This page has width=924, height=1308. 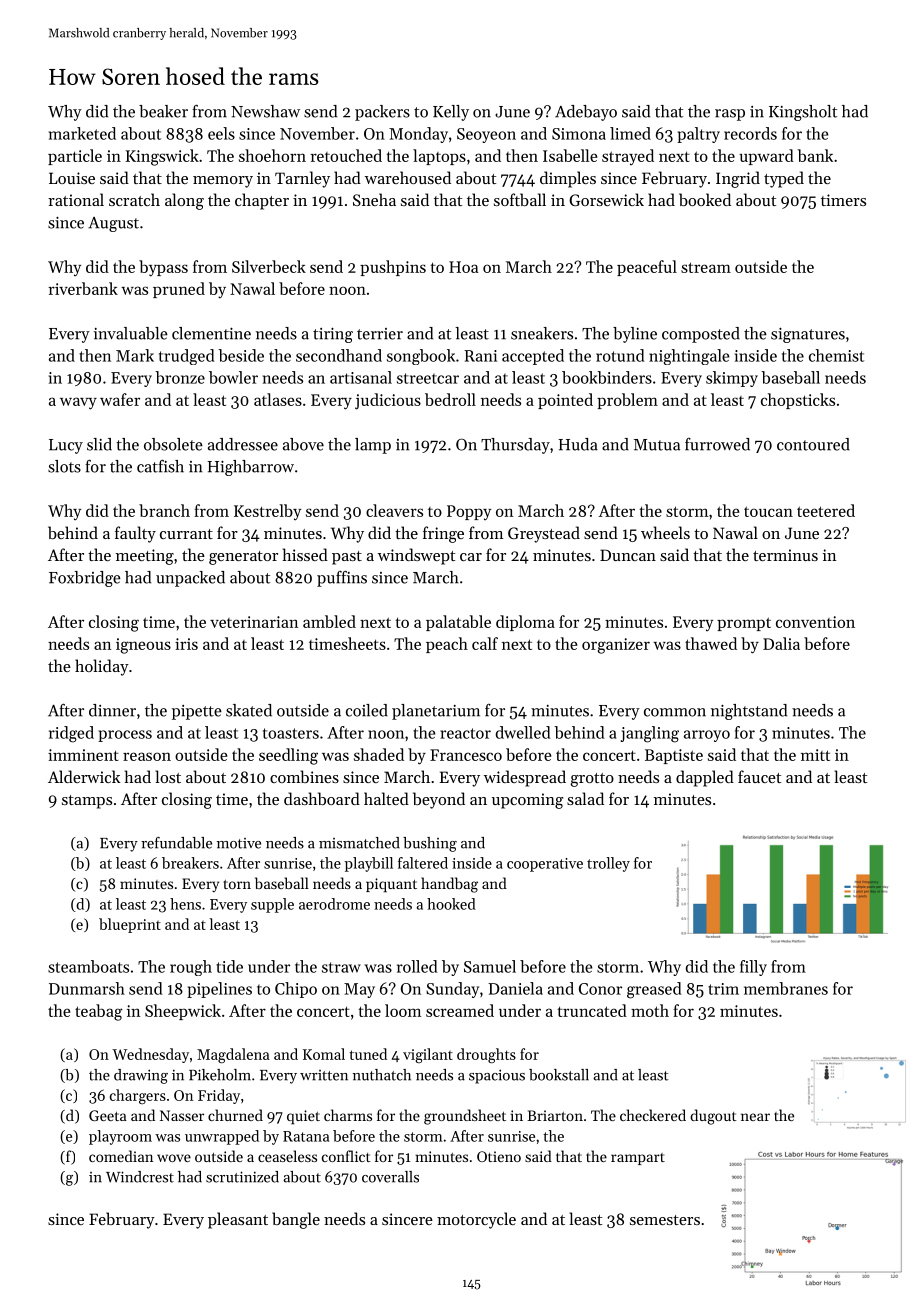 What do you see at coordinates (269, 266) in the page?
I see `Silverbeck` at bounding box center [269, 266].
